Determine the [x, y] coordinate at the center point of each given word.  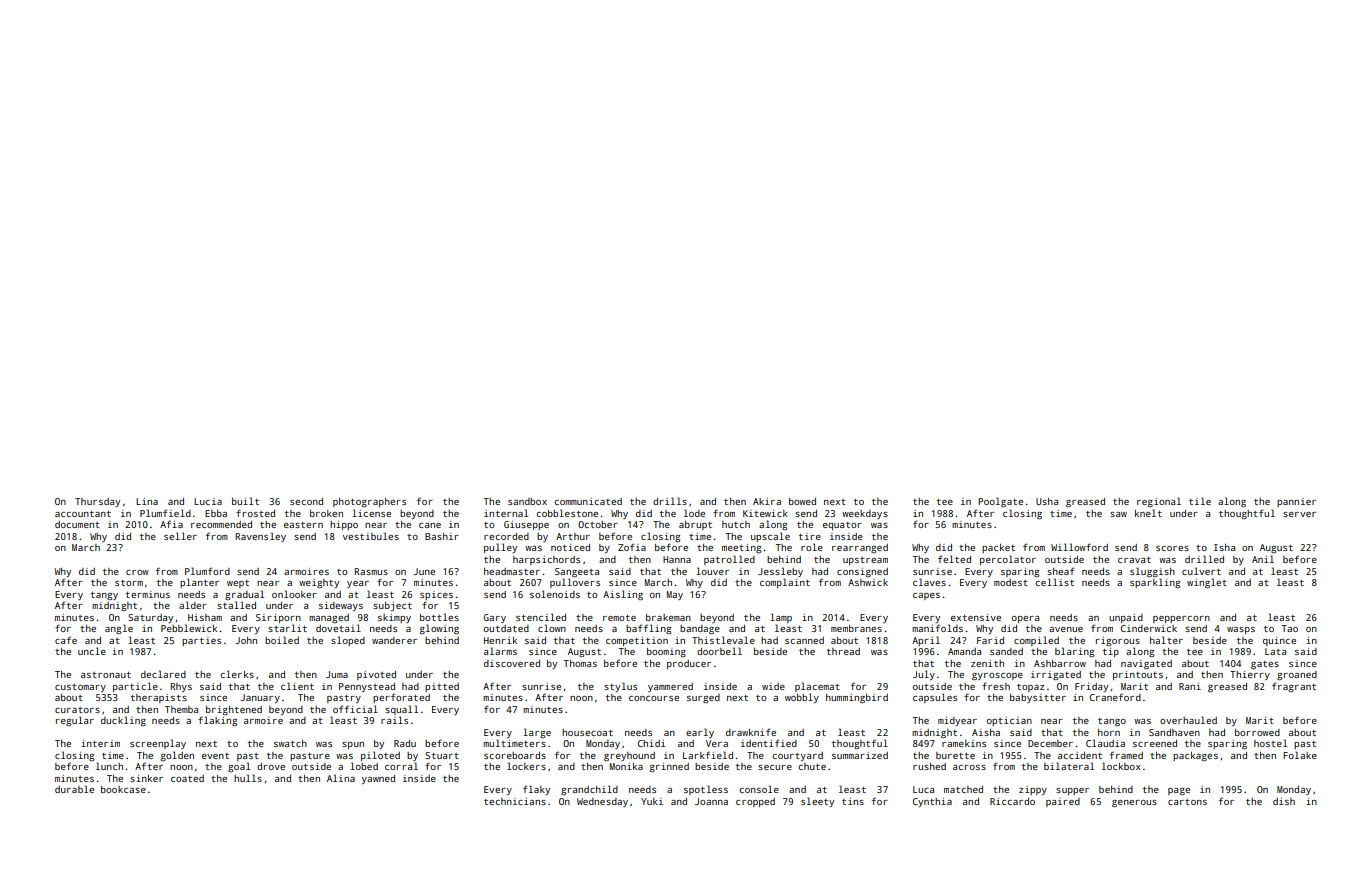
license [371, 513]
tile [1200, 501]
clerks [237, 674]
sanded [1006, 651]
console [759, 789]
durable [74, 789]
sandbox [527, 501]
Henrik [500, 640]
